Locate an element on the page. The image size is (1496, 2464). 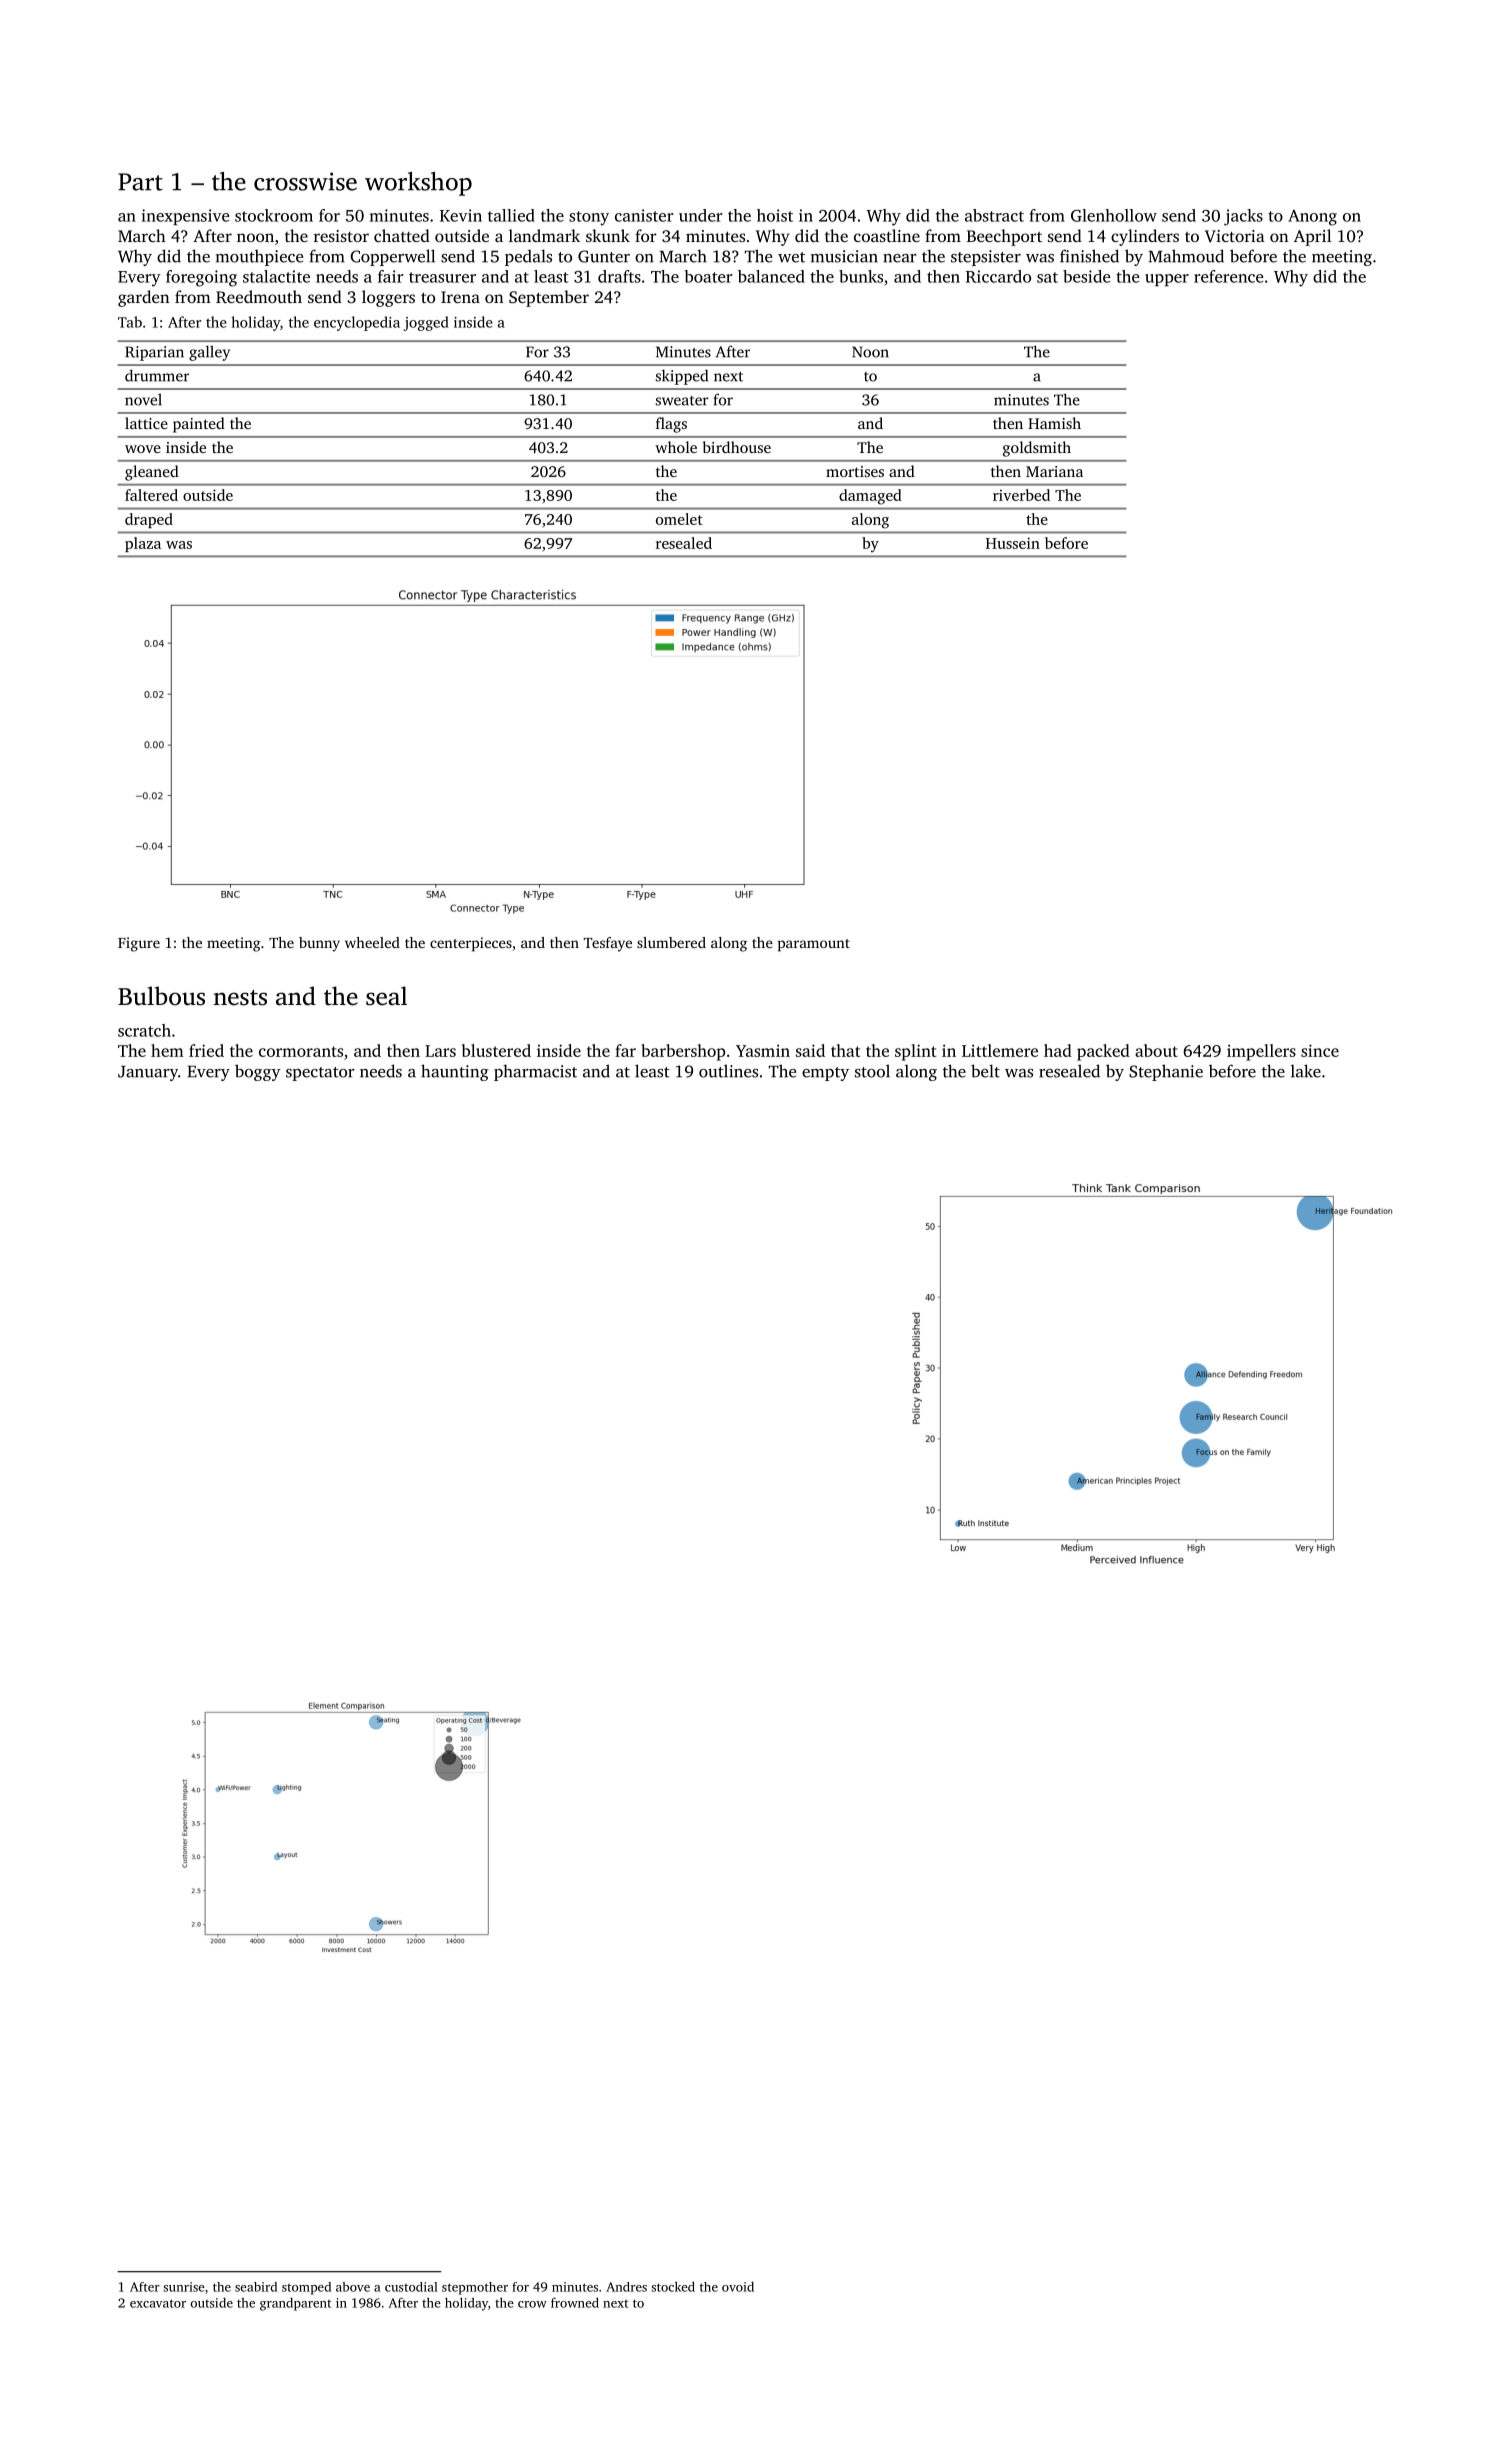
boggy is located at coordinates (258, 1072).
